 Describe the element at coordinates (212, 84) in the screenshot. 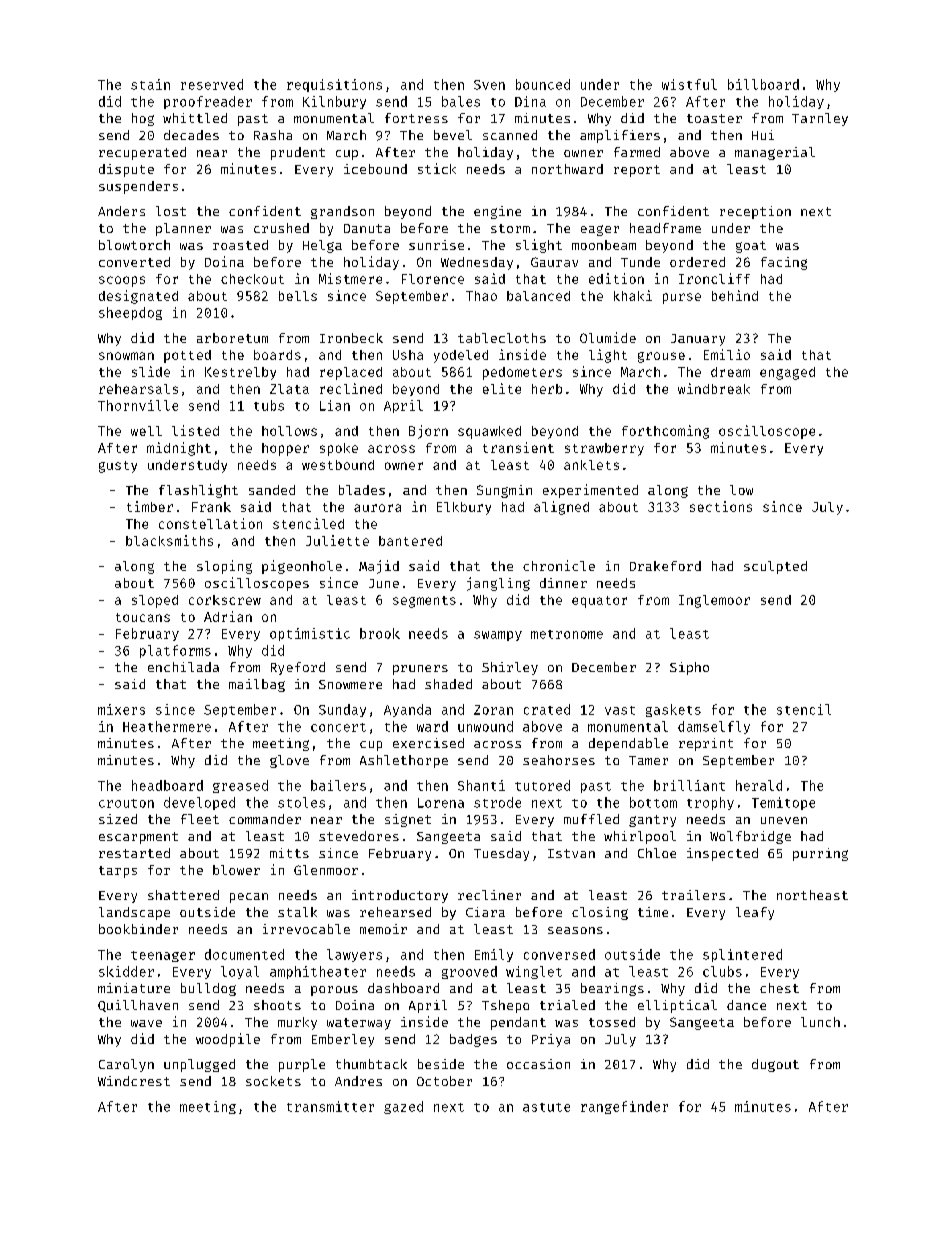

I see `reserved` at that location.
